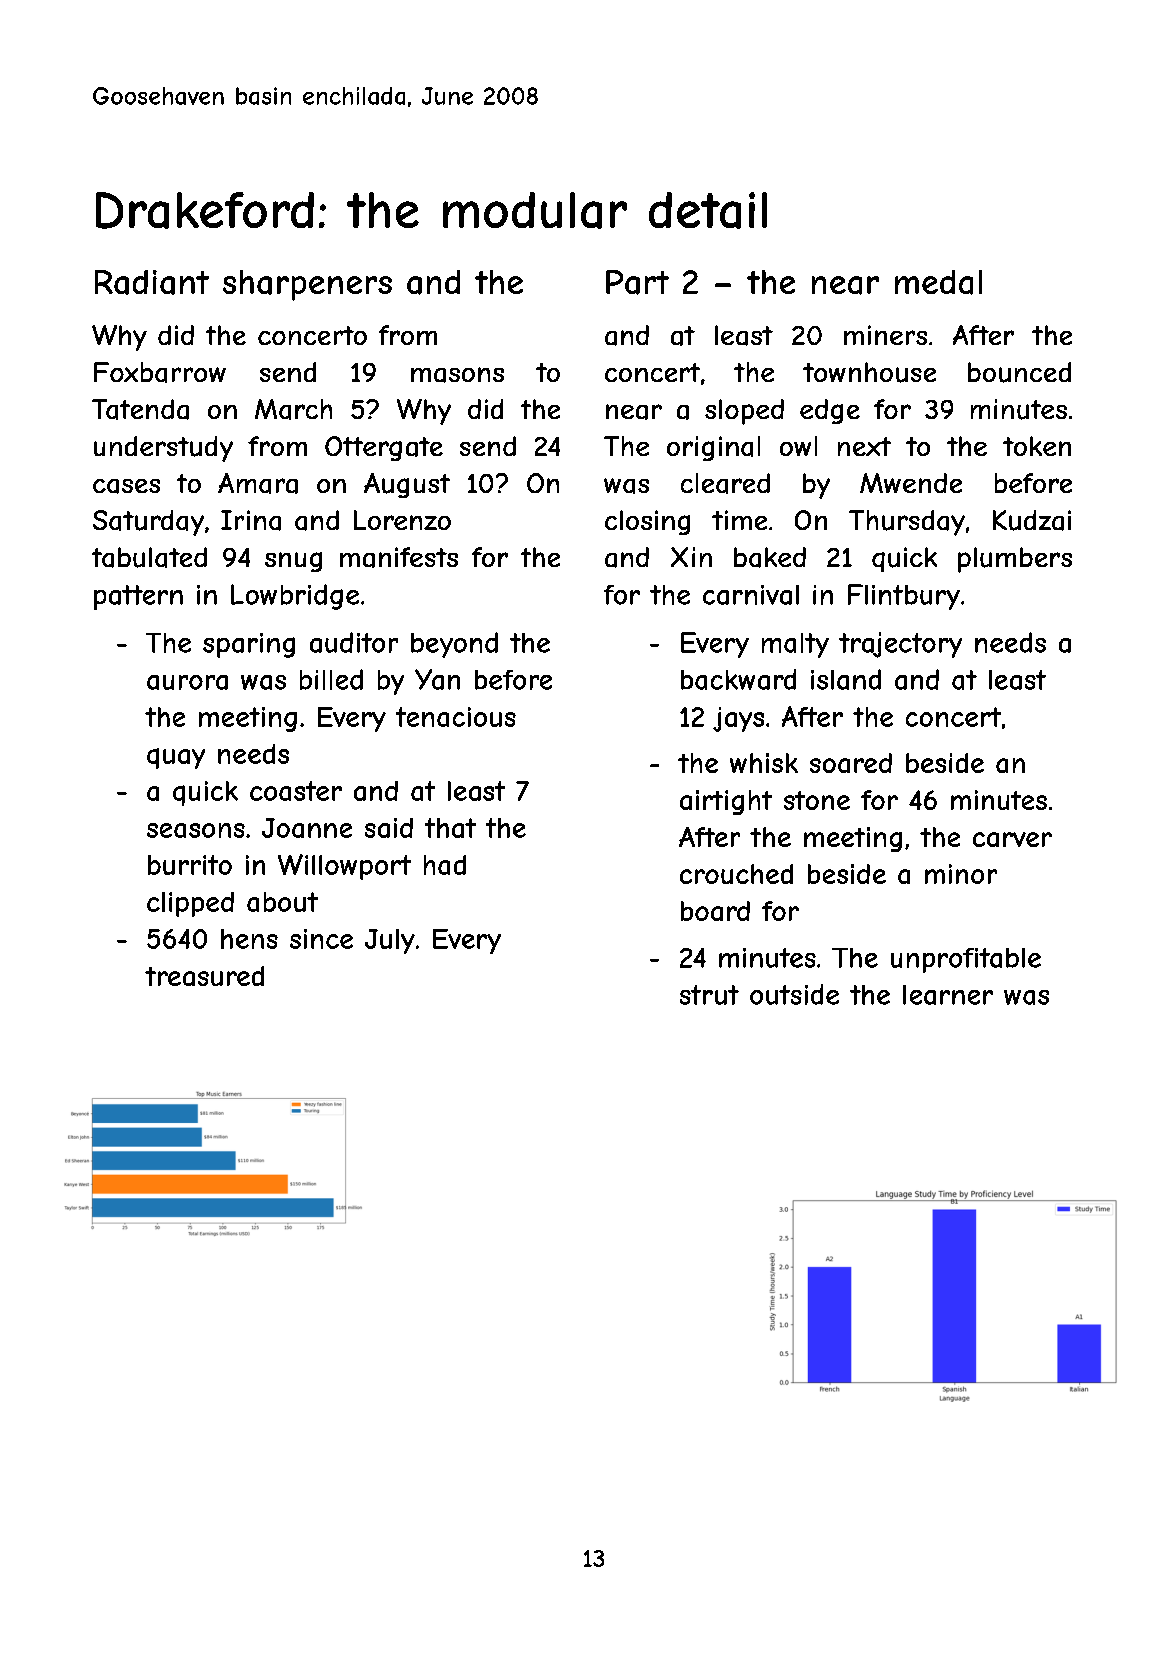 The image size is (1165, 1654). I want to click on Foxbarrow, so click(160, 372).
